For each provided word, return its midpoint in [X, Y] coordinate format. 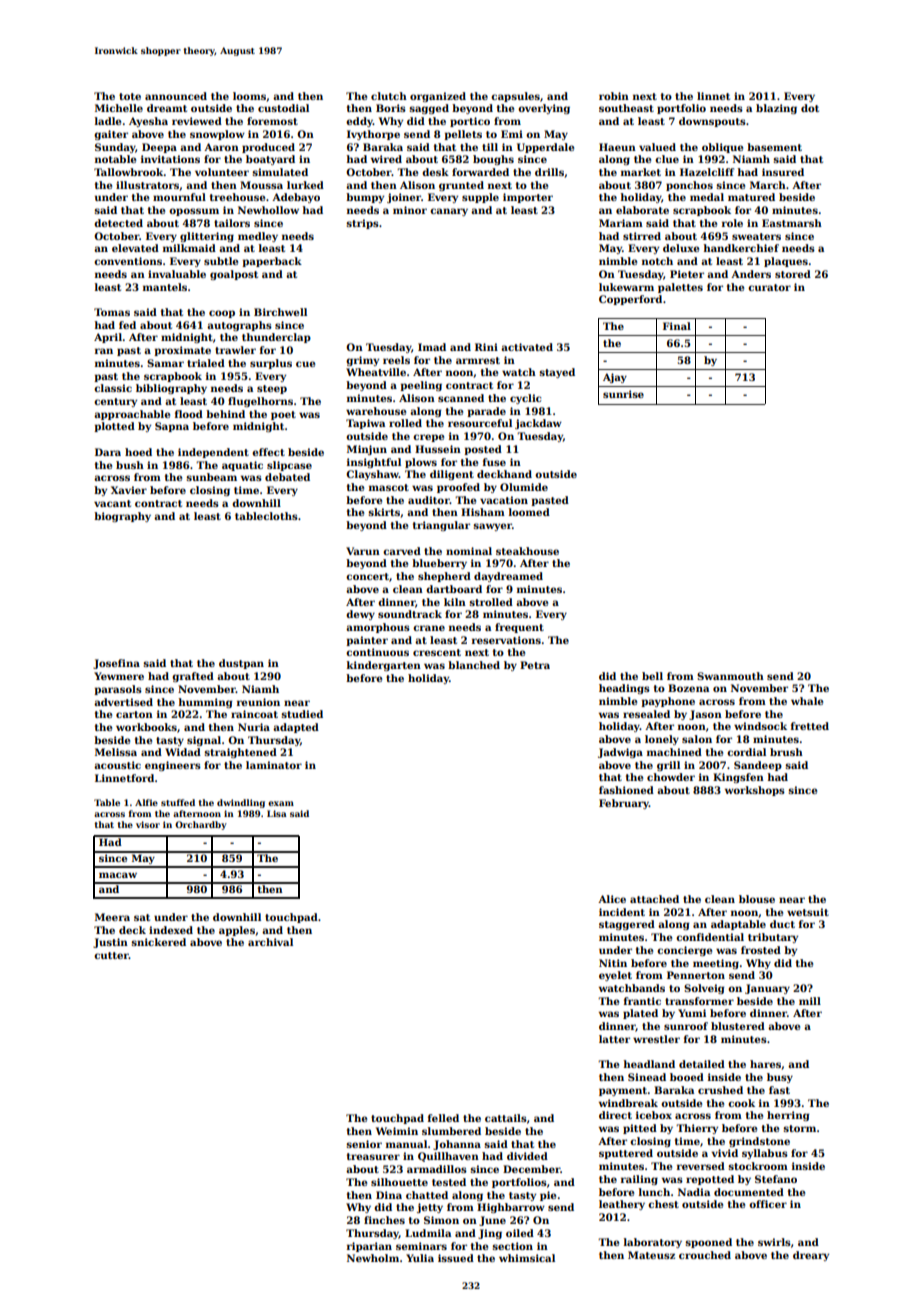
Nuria [254, 727]
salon [697, 739]
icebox [654, 1115]
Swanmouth [730, 676]
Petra [535, 665]
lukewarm [626, 287]
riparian [369, 1247]
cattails [506, 1118]
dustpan [241, 664]
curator [769, 287]
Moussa [261, 185]
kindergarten [384, 666]
